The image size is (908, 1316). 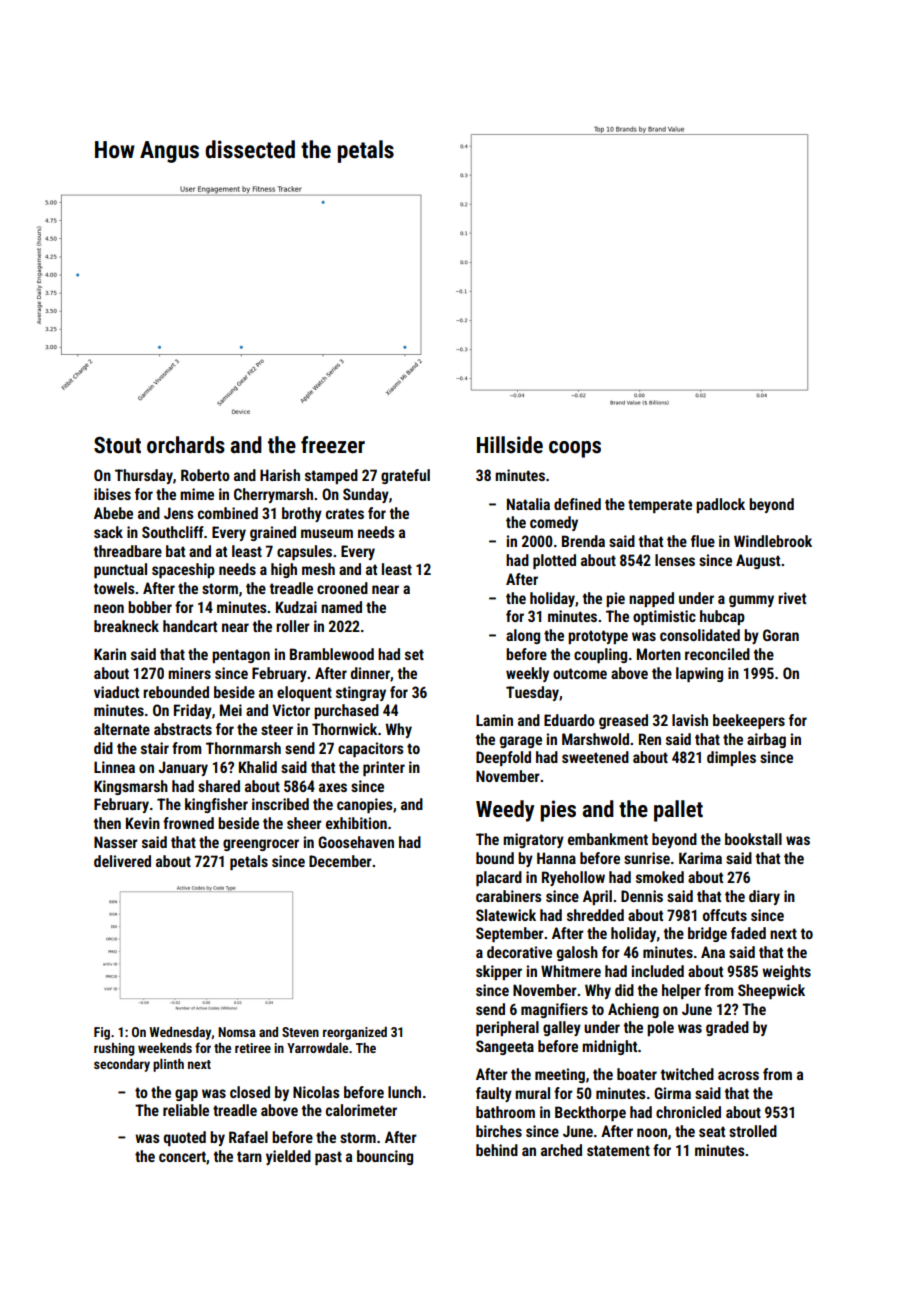 I want to click on orchards, so click(x=186, y=445).
